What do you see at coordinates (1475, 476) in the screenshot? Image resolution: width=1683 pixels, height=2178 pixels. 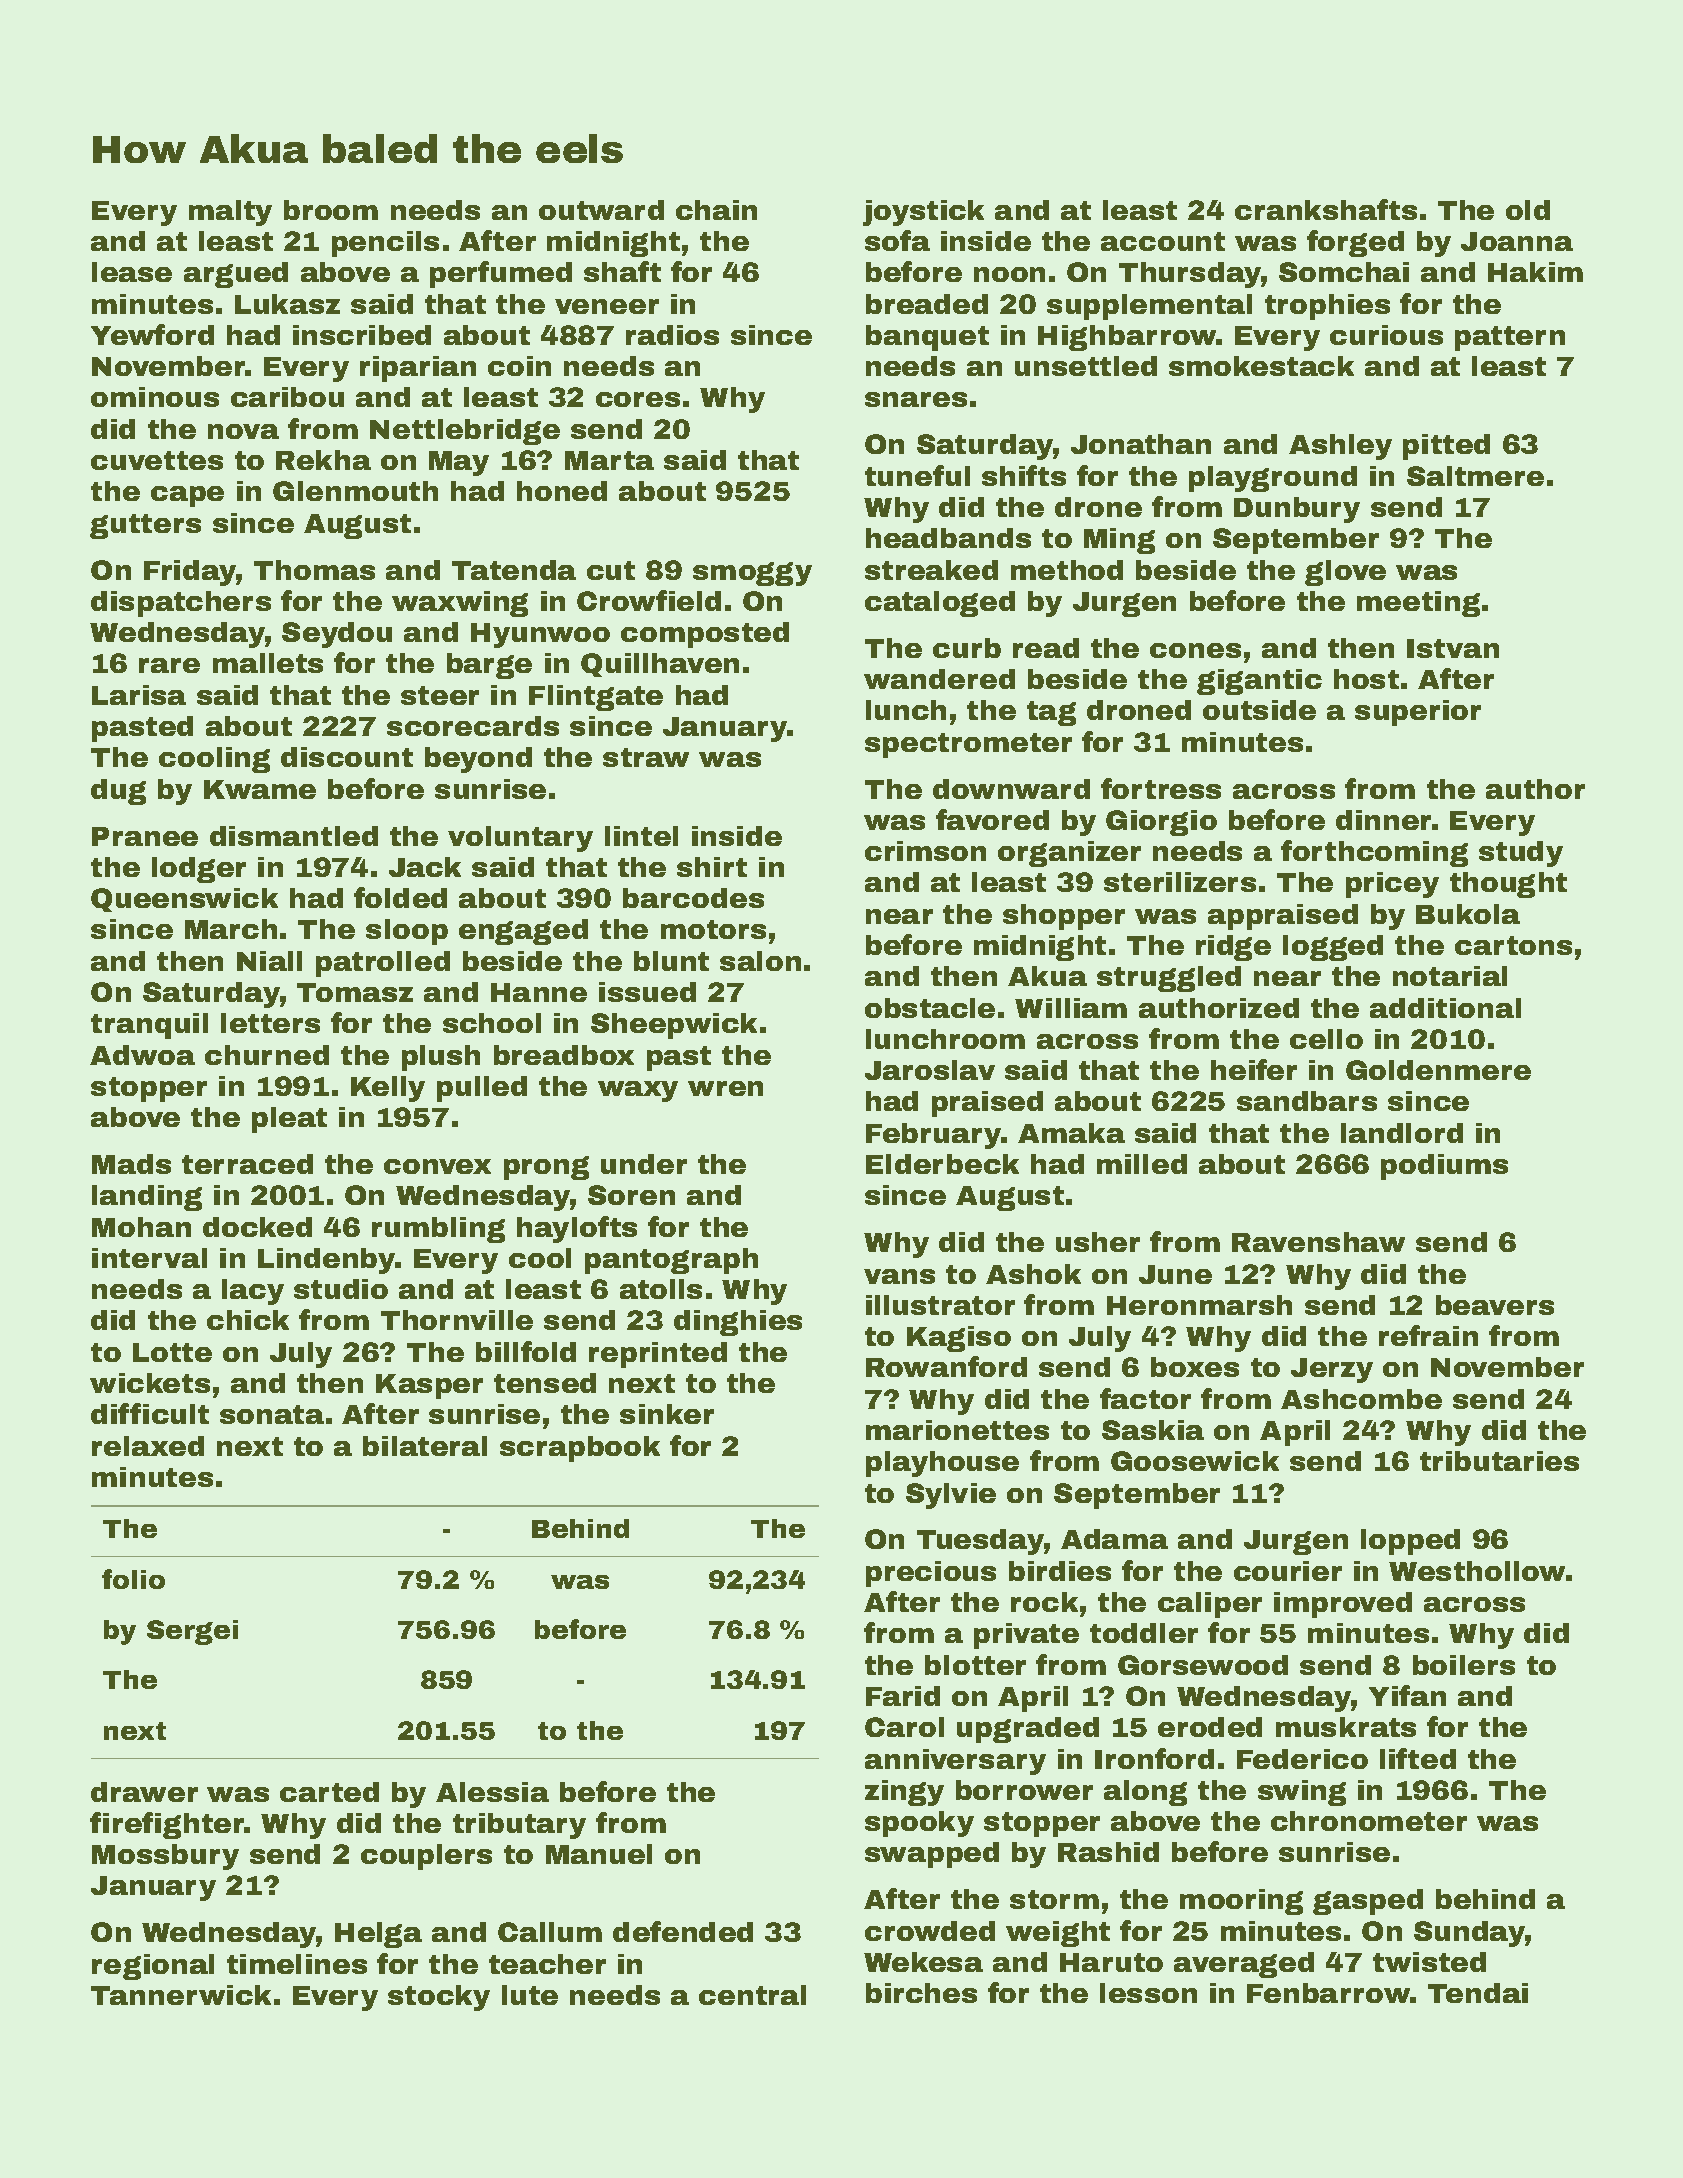 I see `Saltmere` at bounding box center [1475, 476].
